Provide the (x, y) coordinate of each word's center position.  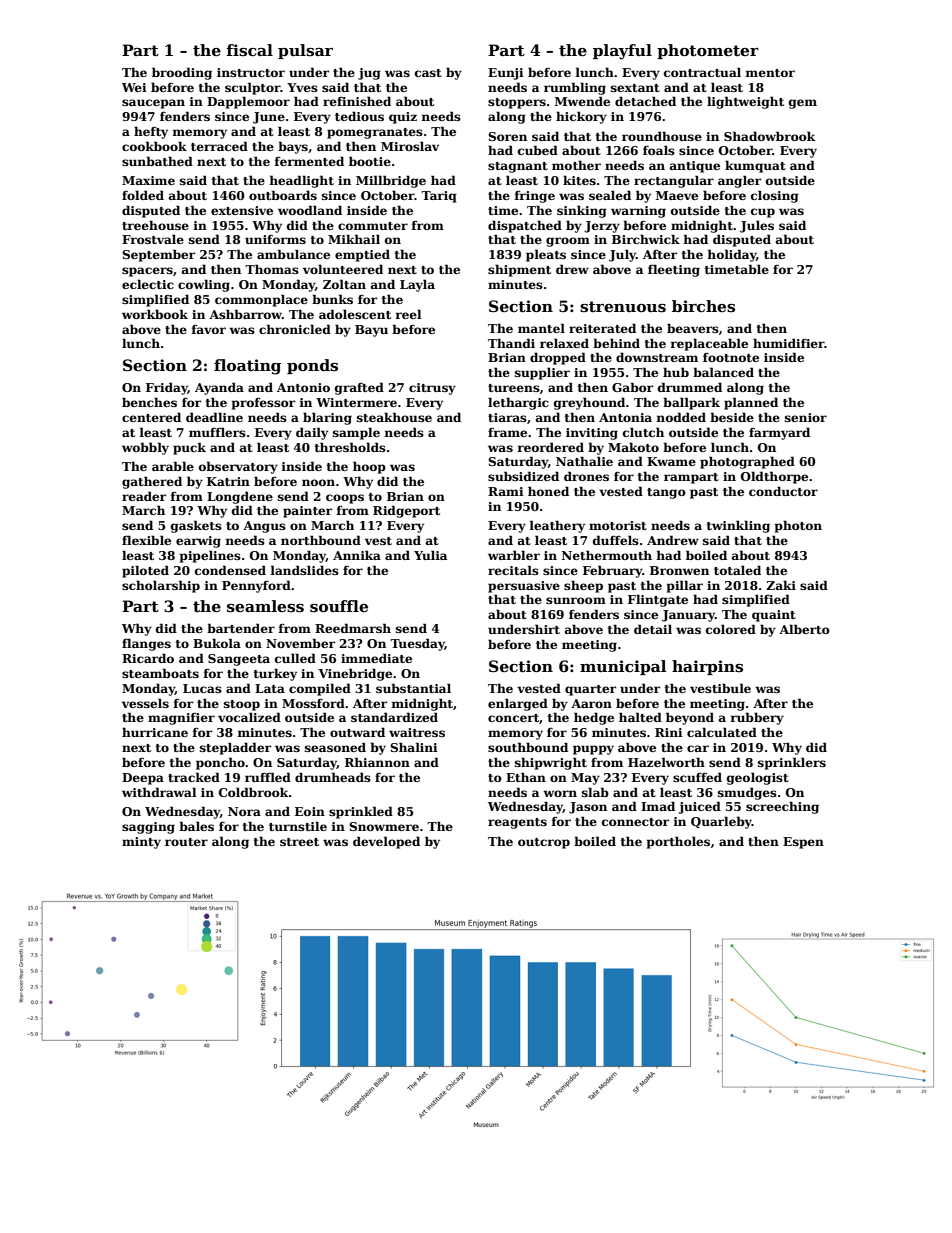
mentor (770, 73)
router (186, 842)
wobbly (145, 448)
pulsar (305, 51)
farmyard (779, 433)
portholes (678, 842)
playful (622, 52)
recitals (513, 570)
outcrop (544, 843)
